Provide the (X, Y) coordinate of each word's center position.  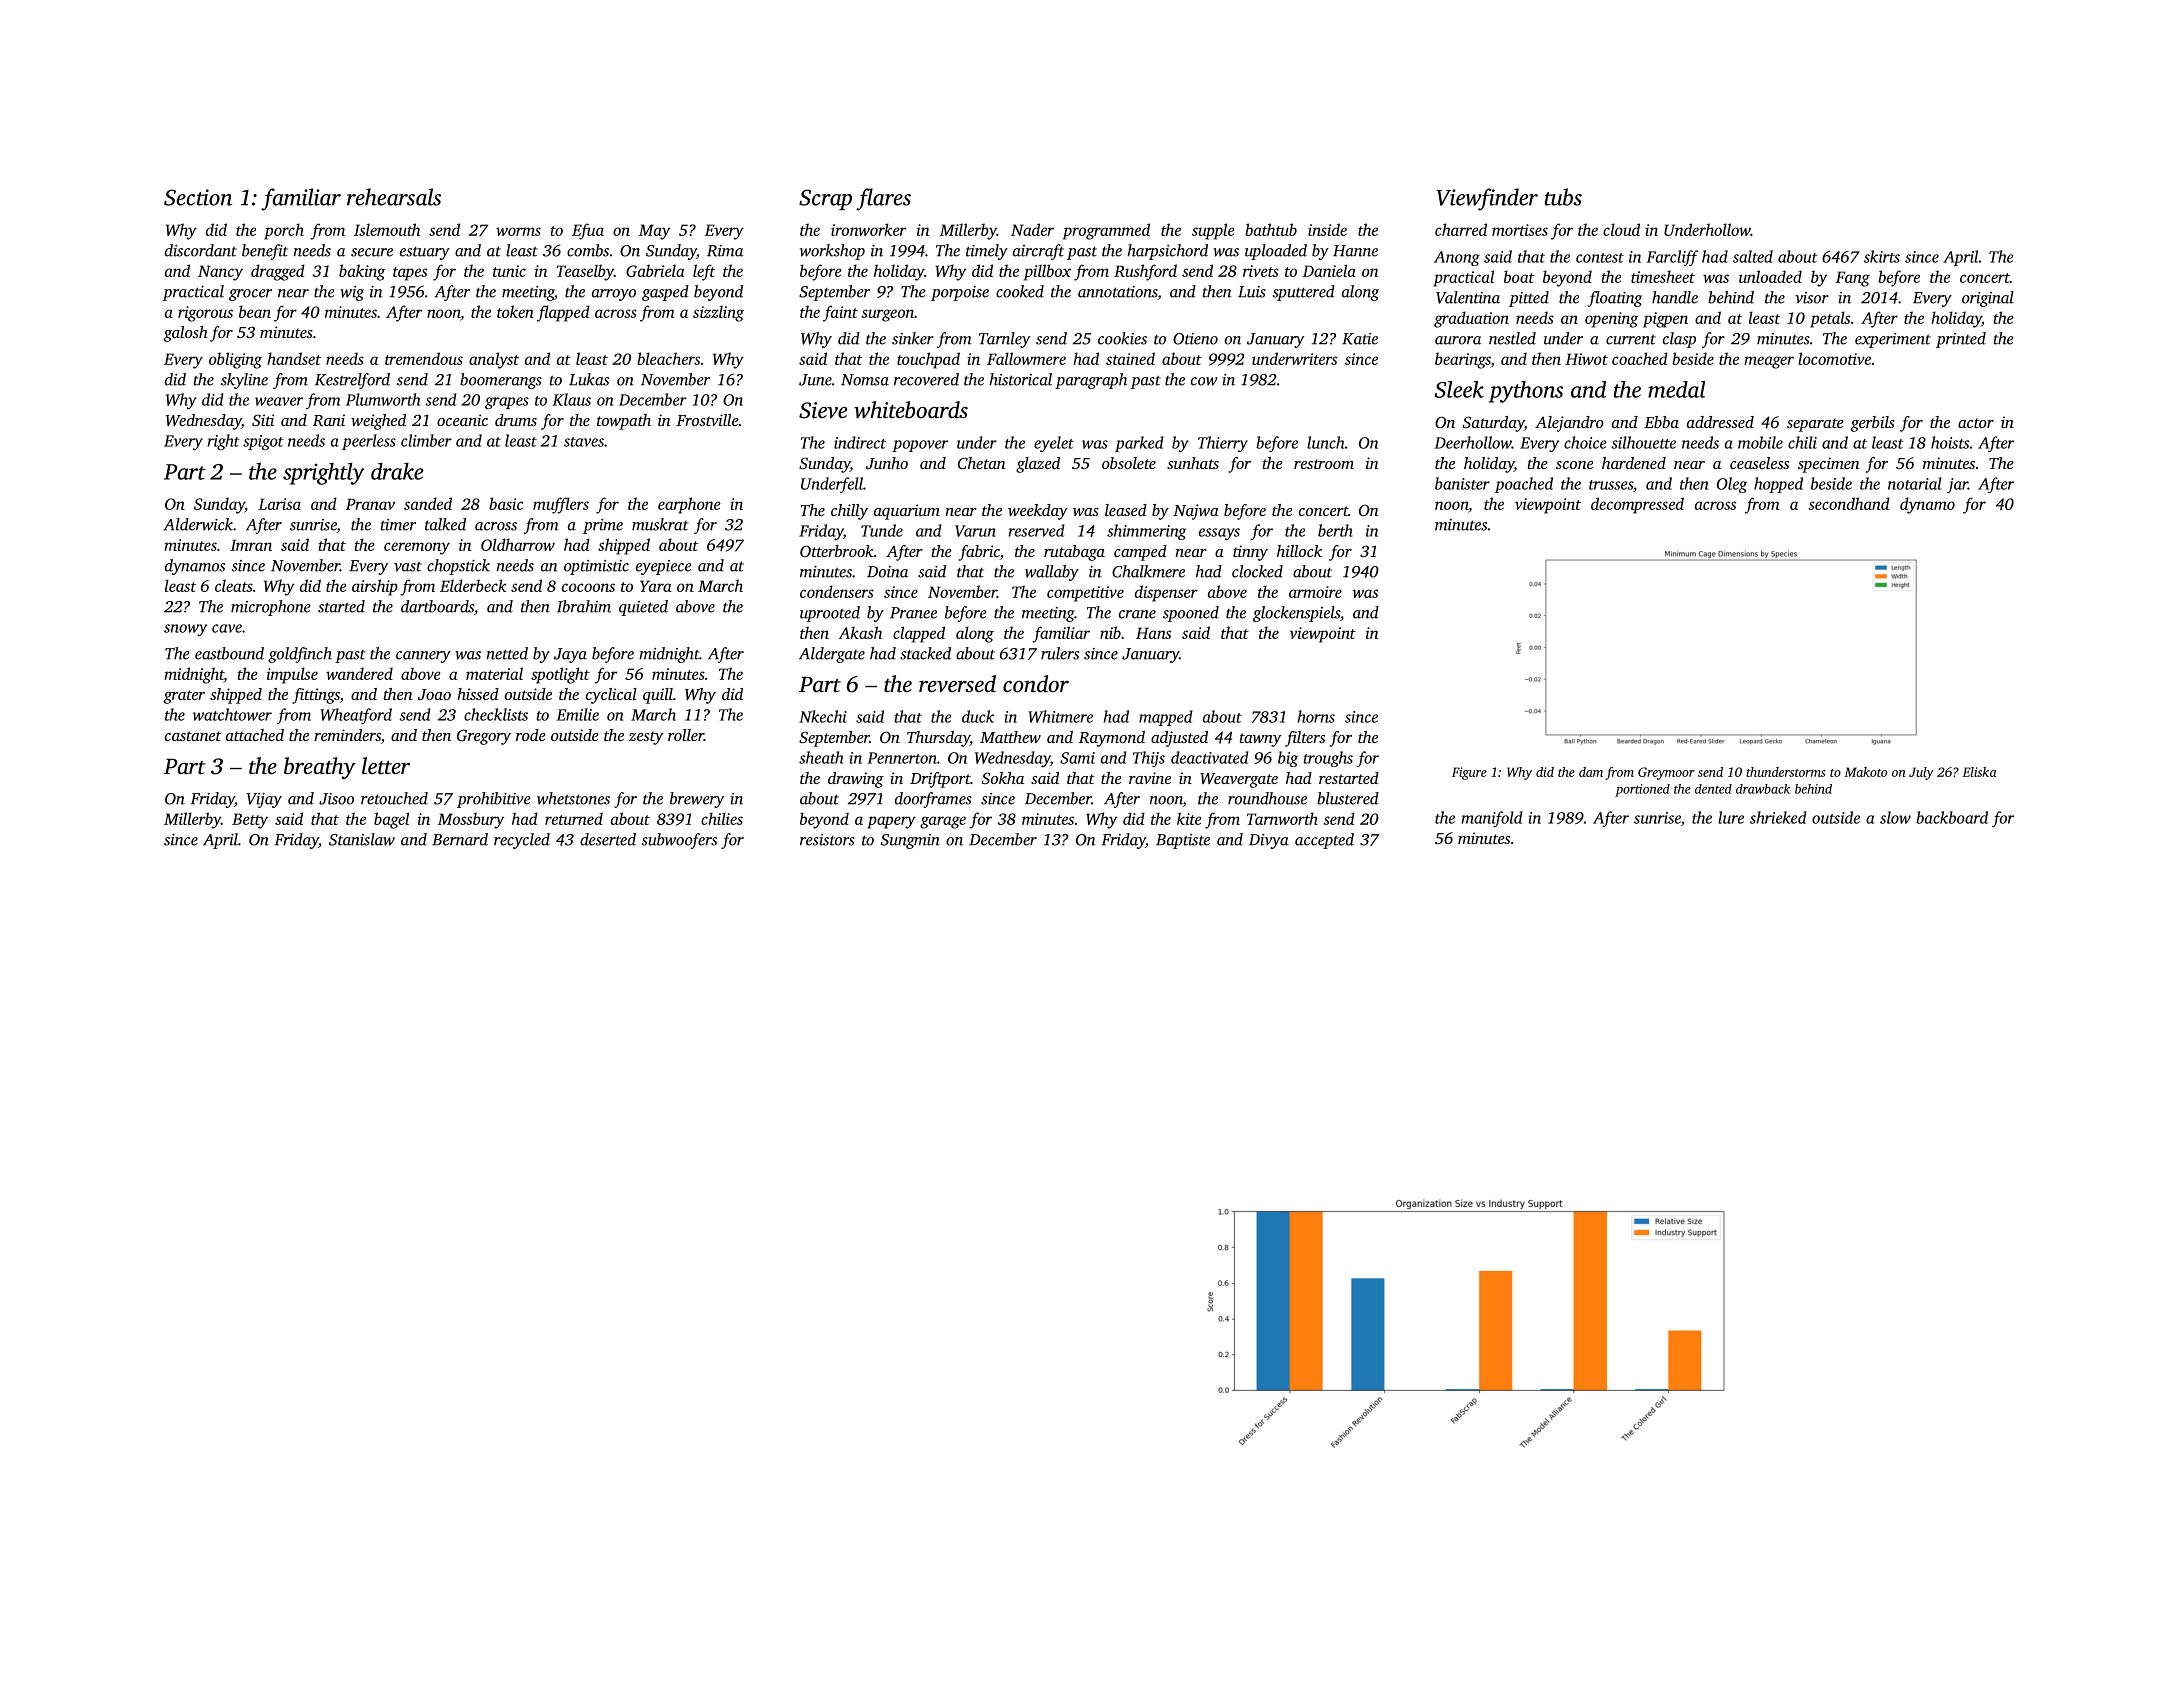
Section (198, 197)
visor (1812, 298)
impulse (292, 675)
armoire (1315, 592)
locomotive (1834, 358)
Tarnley (1004, 340)
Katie (1360, 339)
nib (1110, 632)
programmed (1106, 231)
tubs (1563, 197)
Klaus (571, 399)
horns (1316, 716)
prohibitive (494, 800)
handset (294, 358)
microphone (271, 608)
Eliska (1979, 772)
